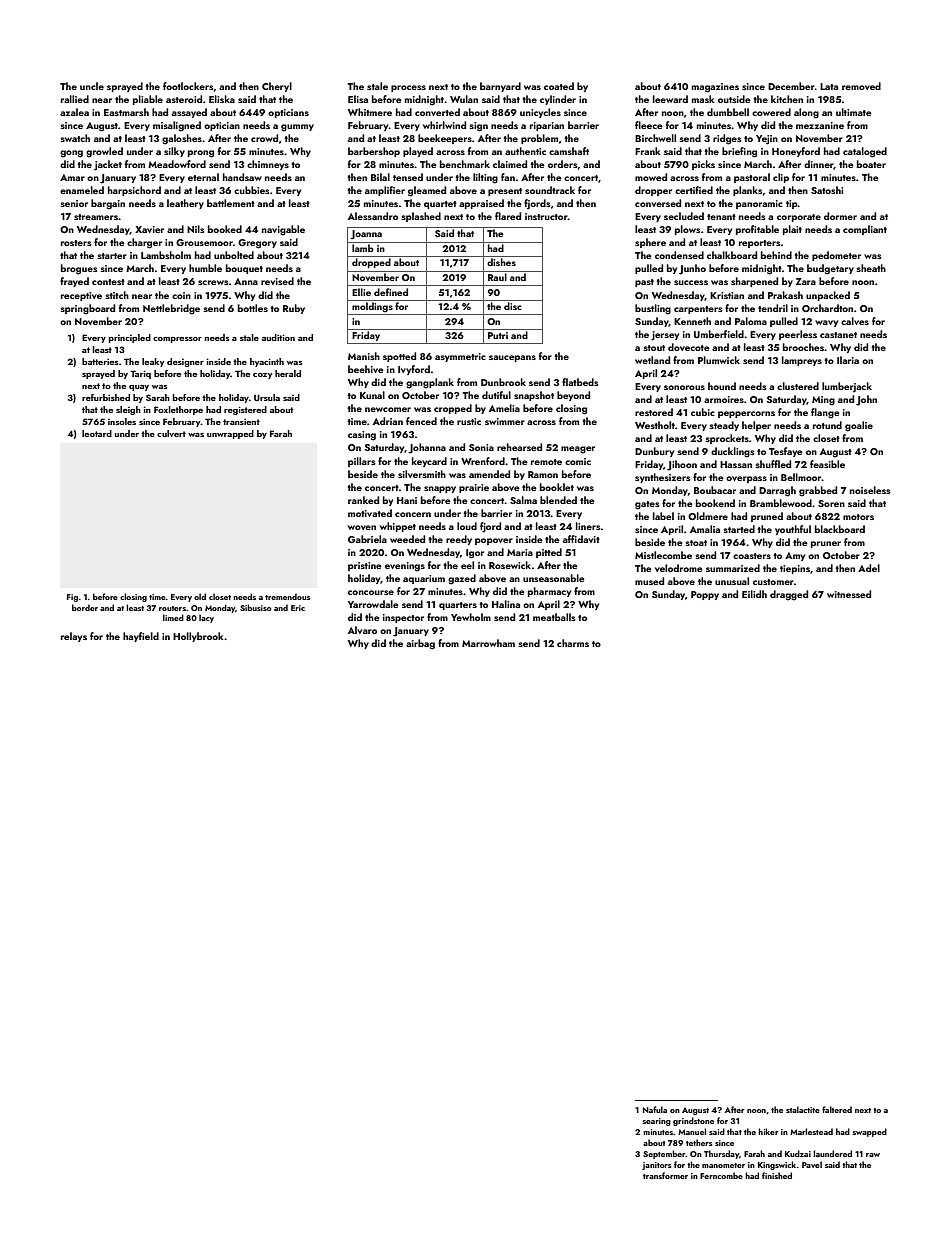 The height and width of the screenshot is (1233, 952). I want to click on transformer, so click(665, 1175).
